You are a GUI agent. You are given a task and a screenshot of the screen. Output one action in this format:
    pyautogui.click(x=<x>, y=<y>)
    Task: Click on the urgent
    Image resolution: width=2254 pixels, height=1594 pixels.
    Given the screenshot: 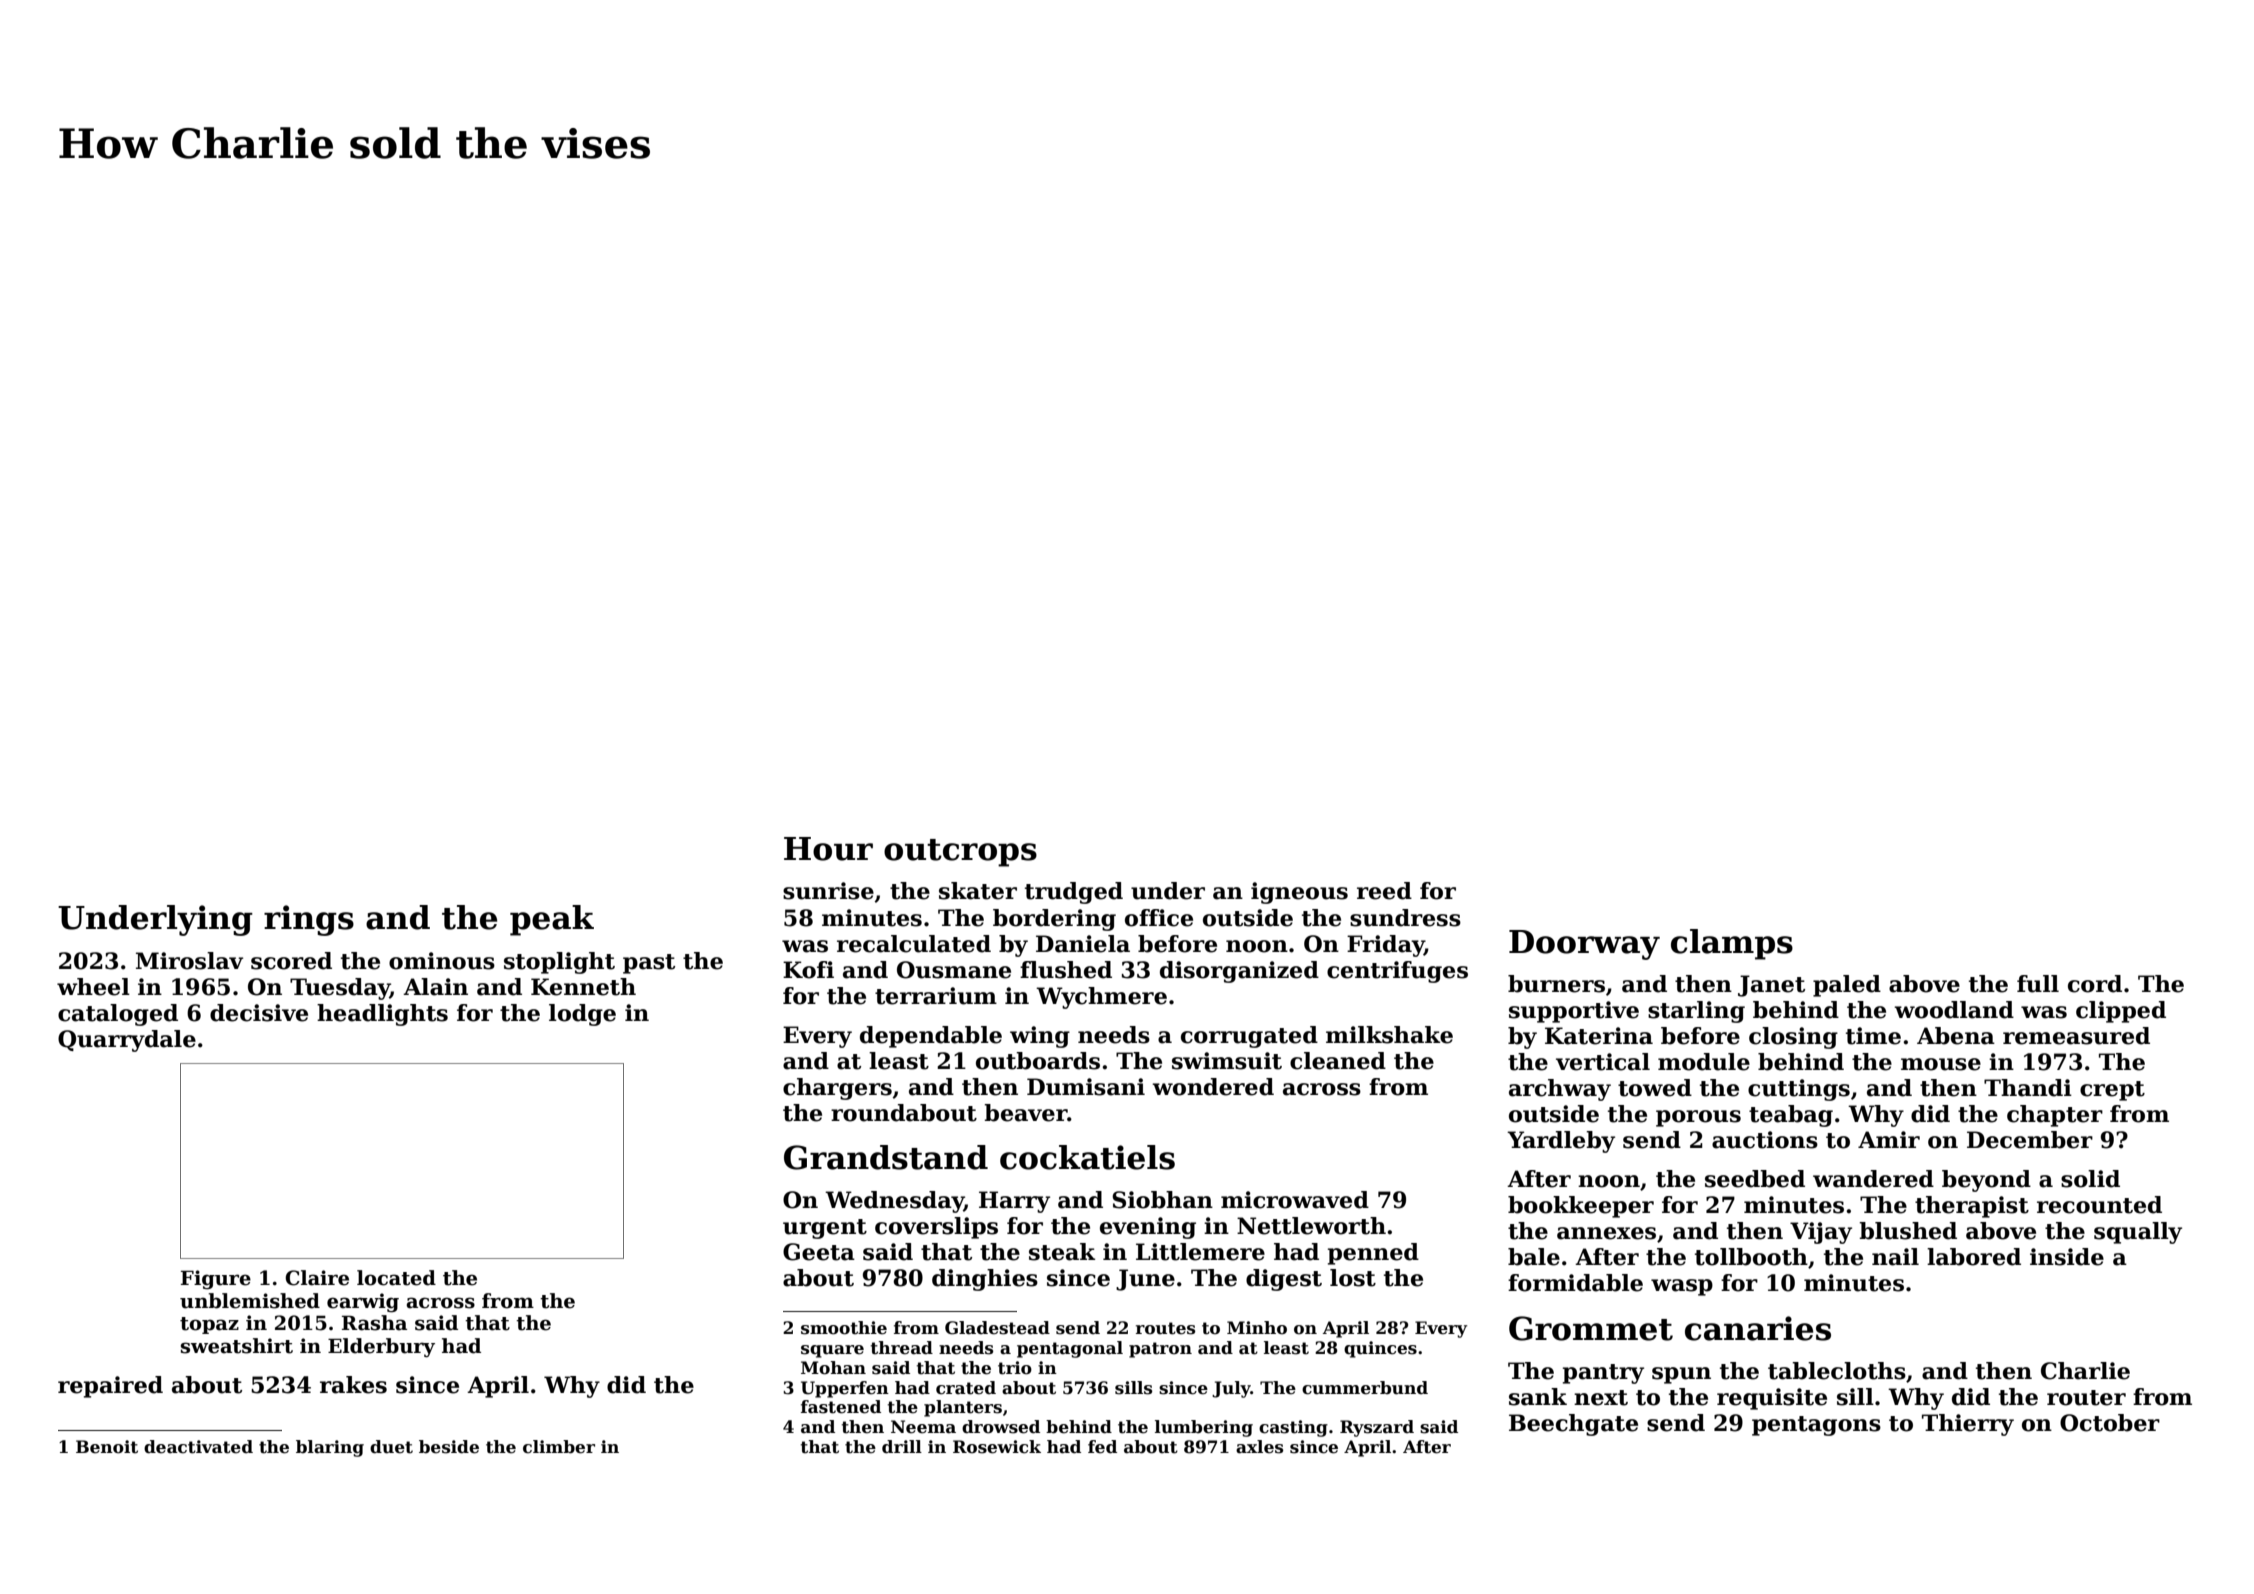 What is the action you would take?
    pyautogui.click(x=825, y=1229)
